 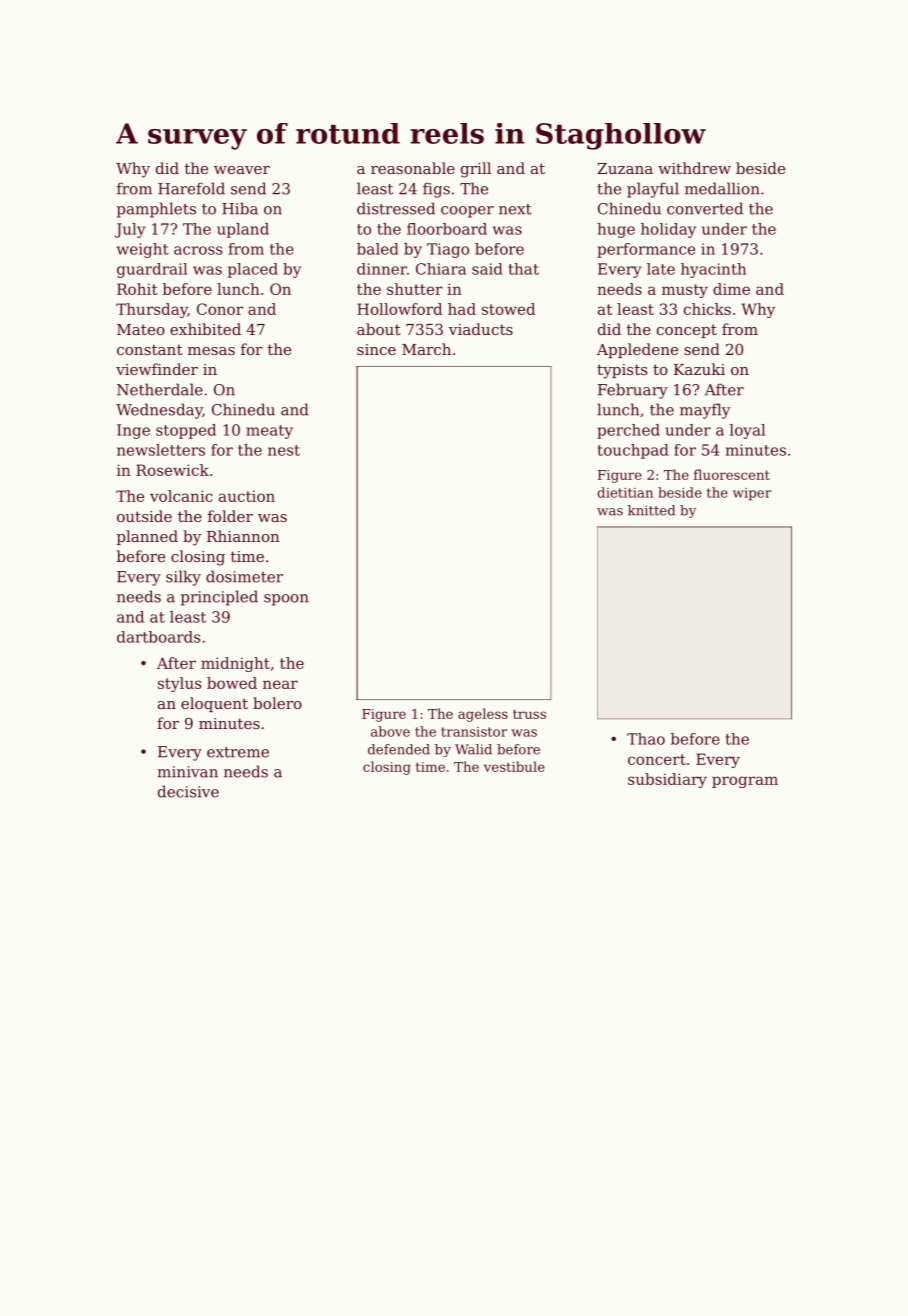 What do you see at coordinates (651, 510) in the screenshot?
I see `knitted` at bounding box center [651, 510].
